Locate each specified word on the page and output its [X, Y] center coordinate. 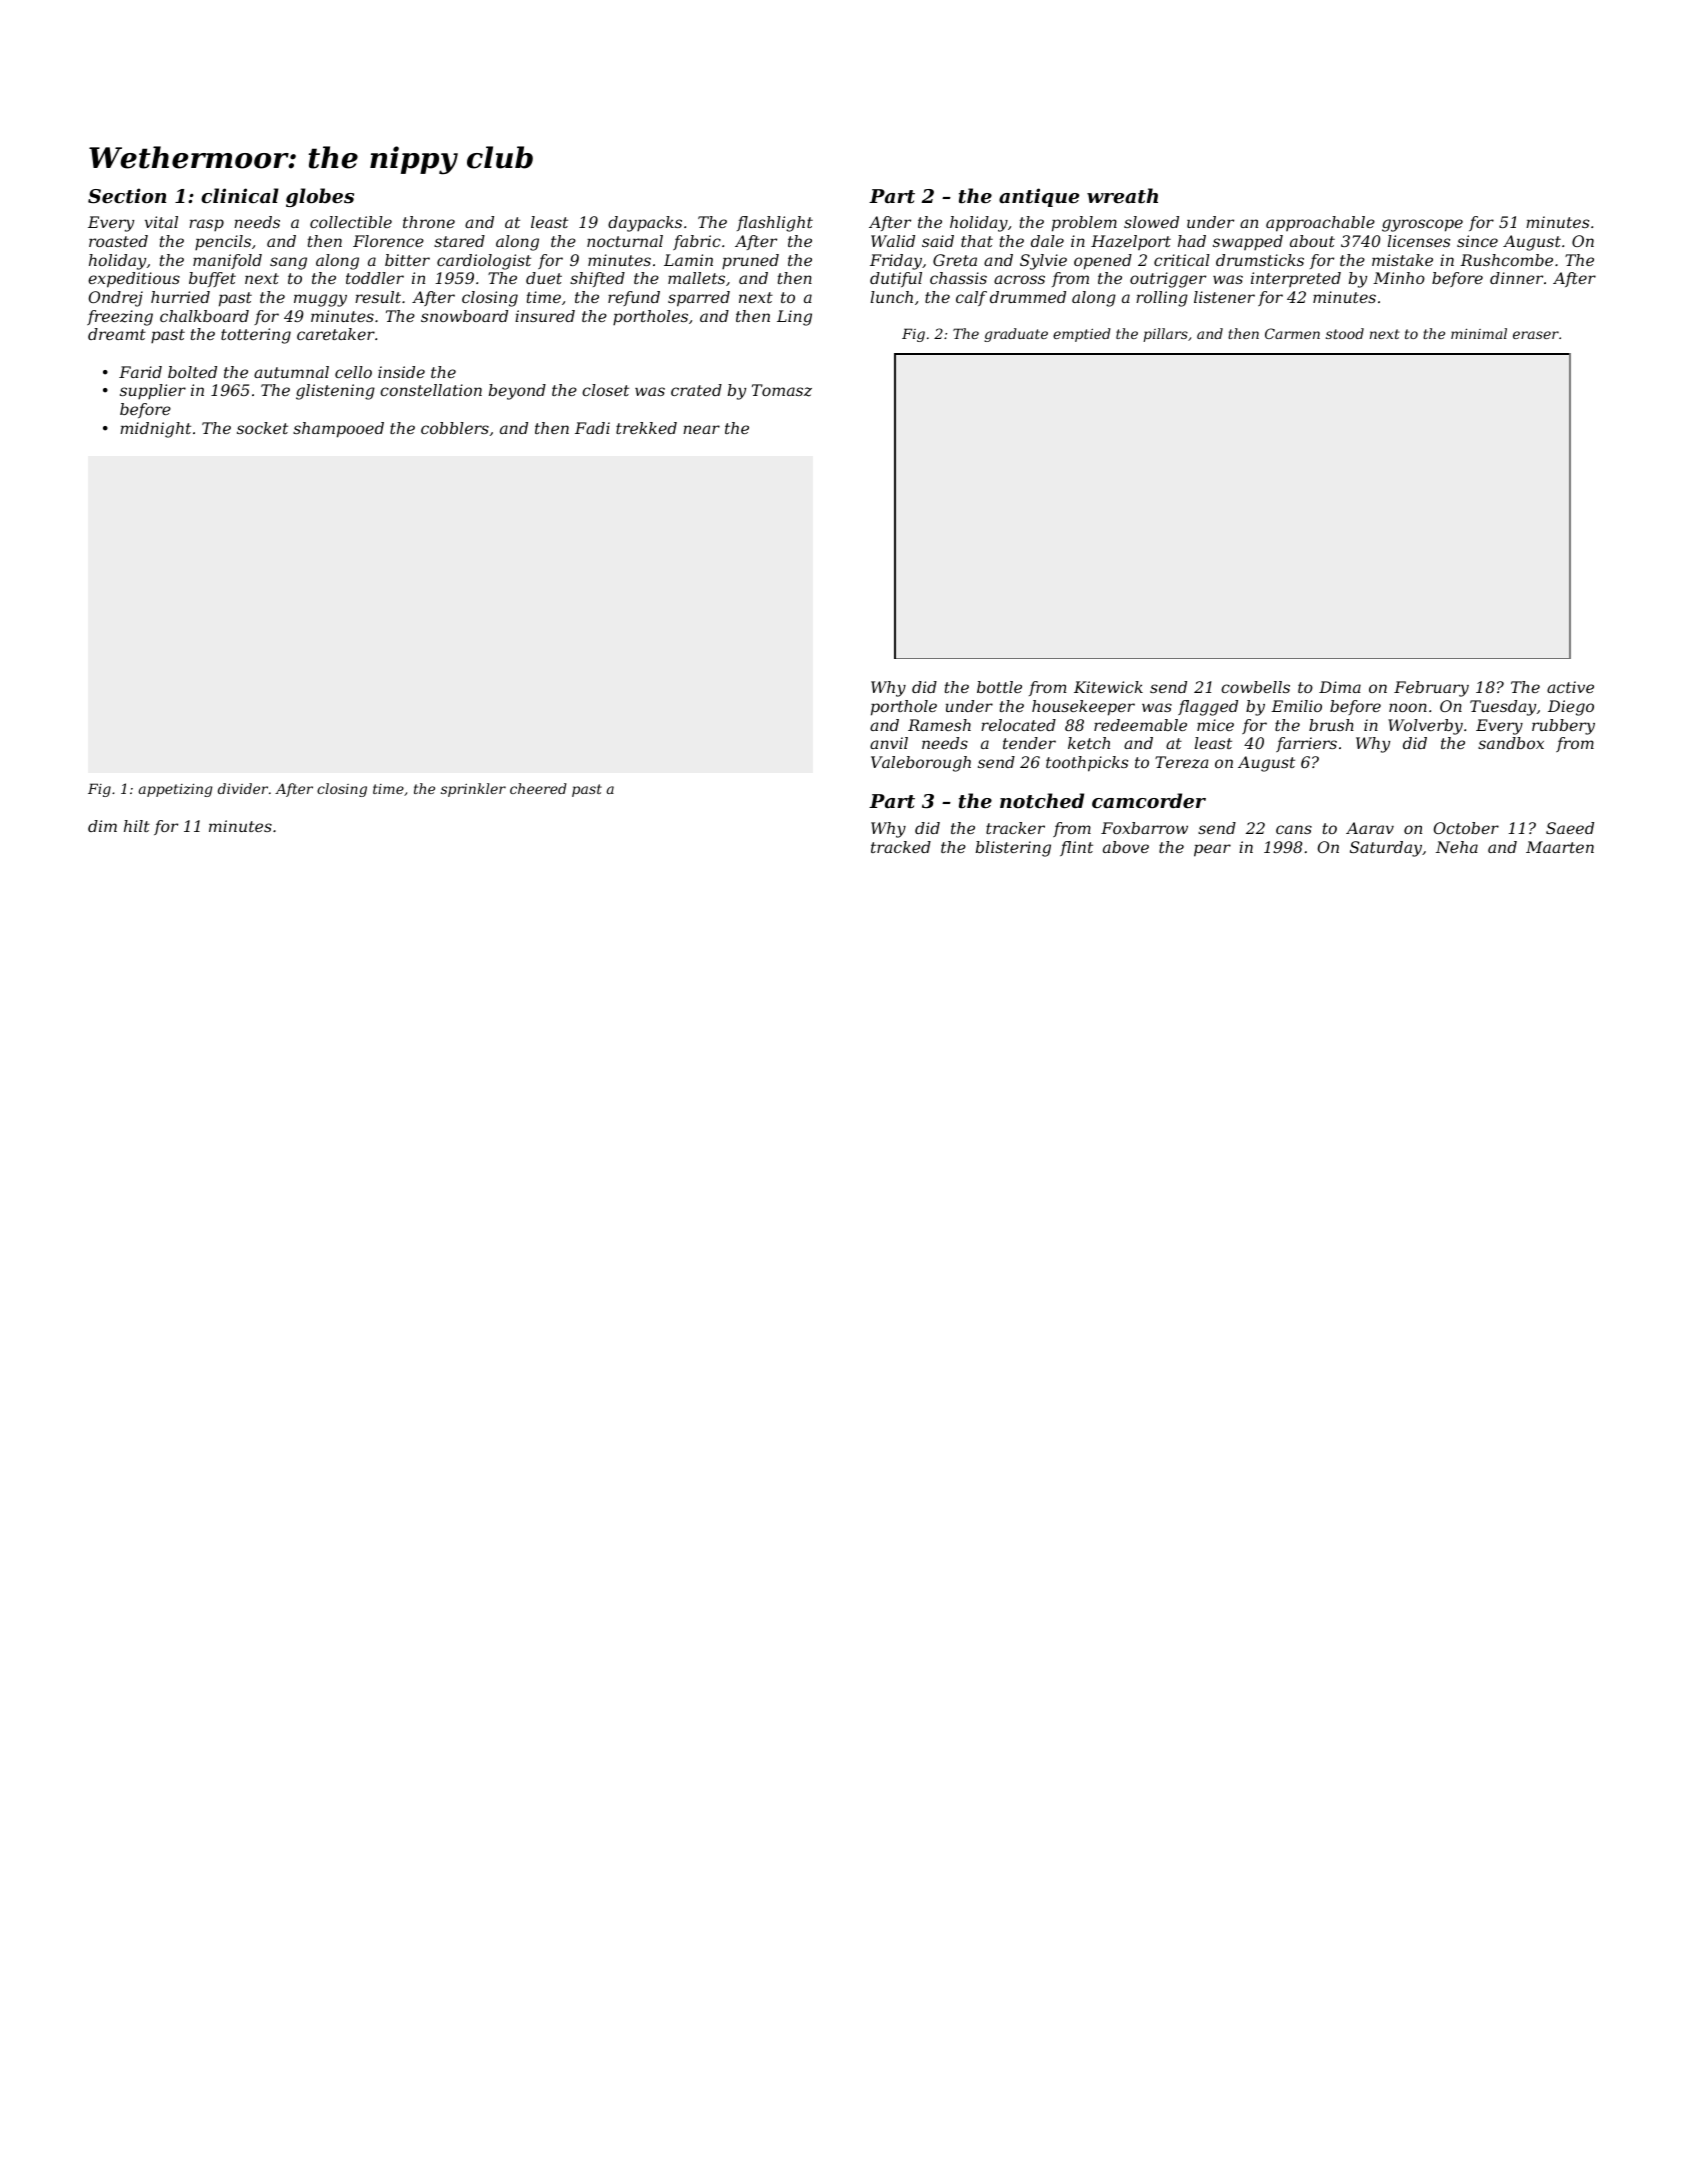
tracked [901, 847]
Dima [1340, 687]
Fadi [592, 428]
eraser [1536, 335]
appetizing [175, 790]
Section [127, 196]
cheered [538, 788]
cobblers [455, 428]
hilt [137, 826]
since [1477, 241]
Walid [893, 241]
